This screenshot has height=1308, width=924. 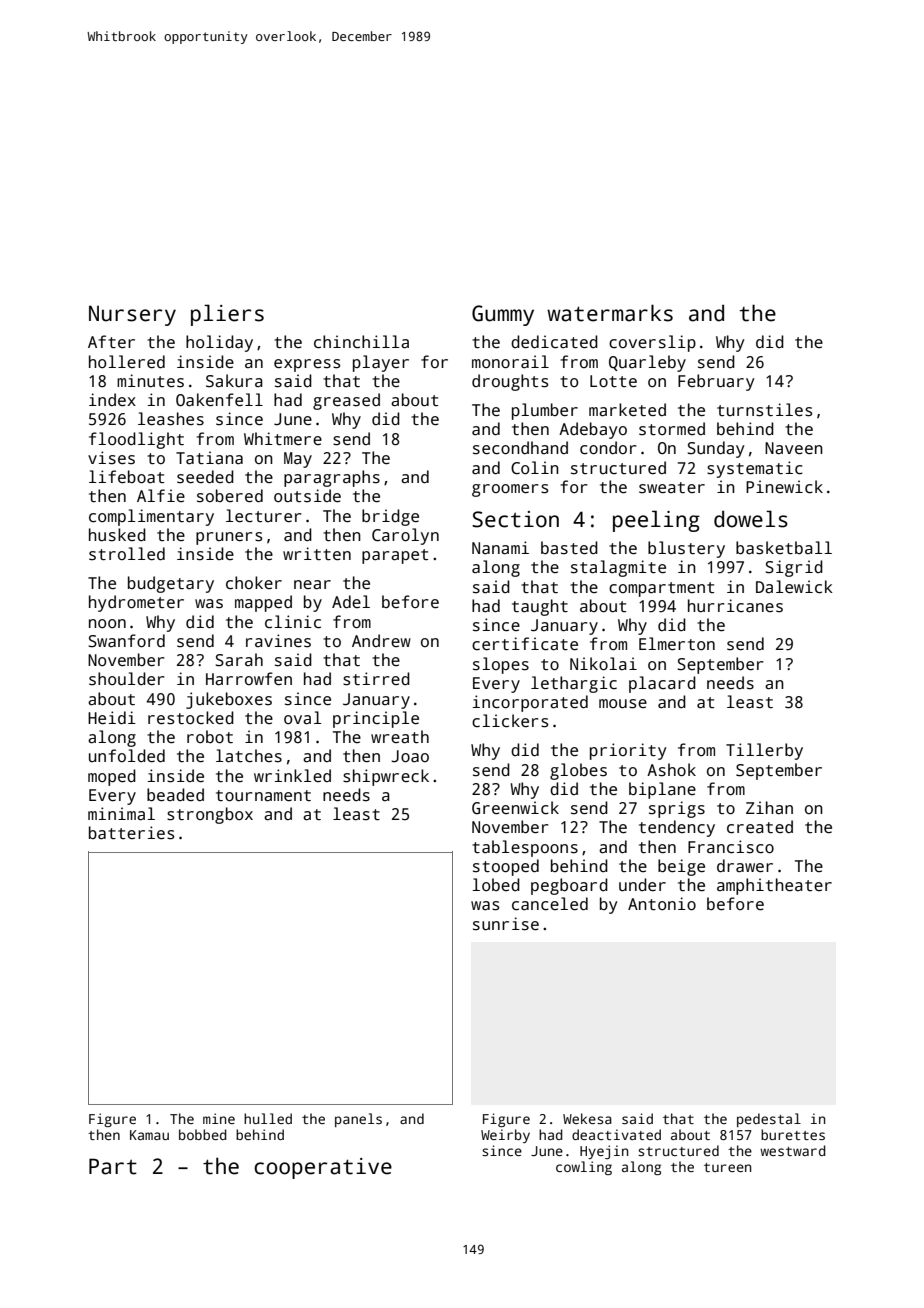 I want to click on Oakenfell, so click(x=219, y=400).
